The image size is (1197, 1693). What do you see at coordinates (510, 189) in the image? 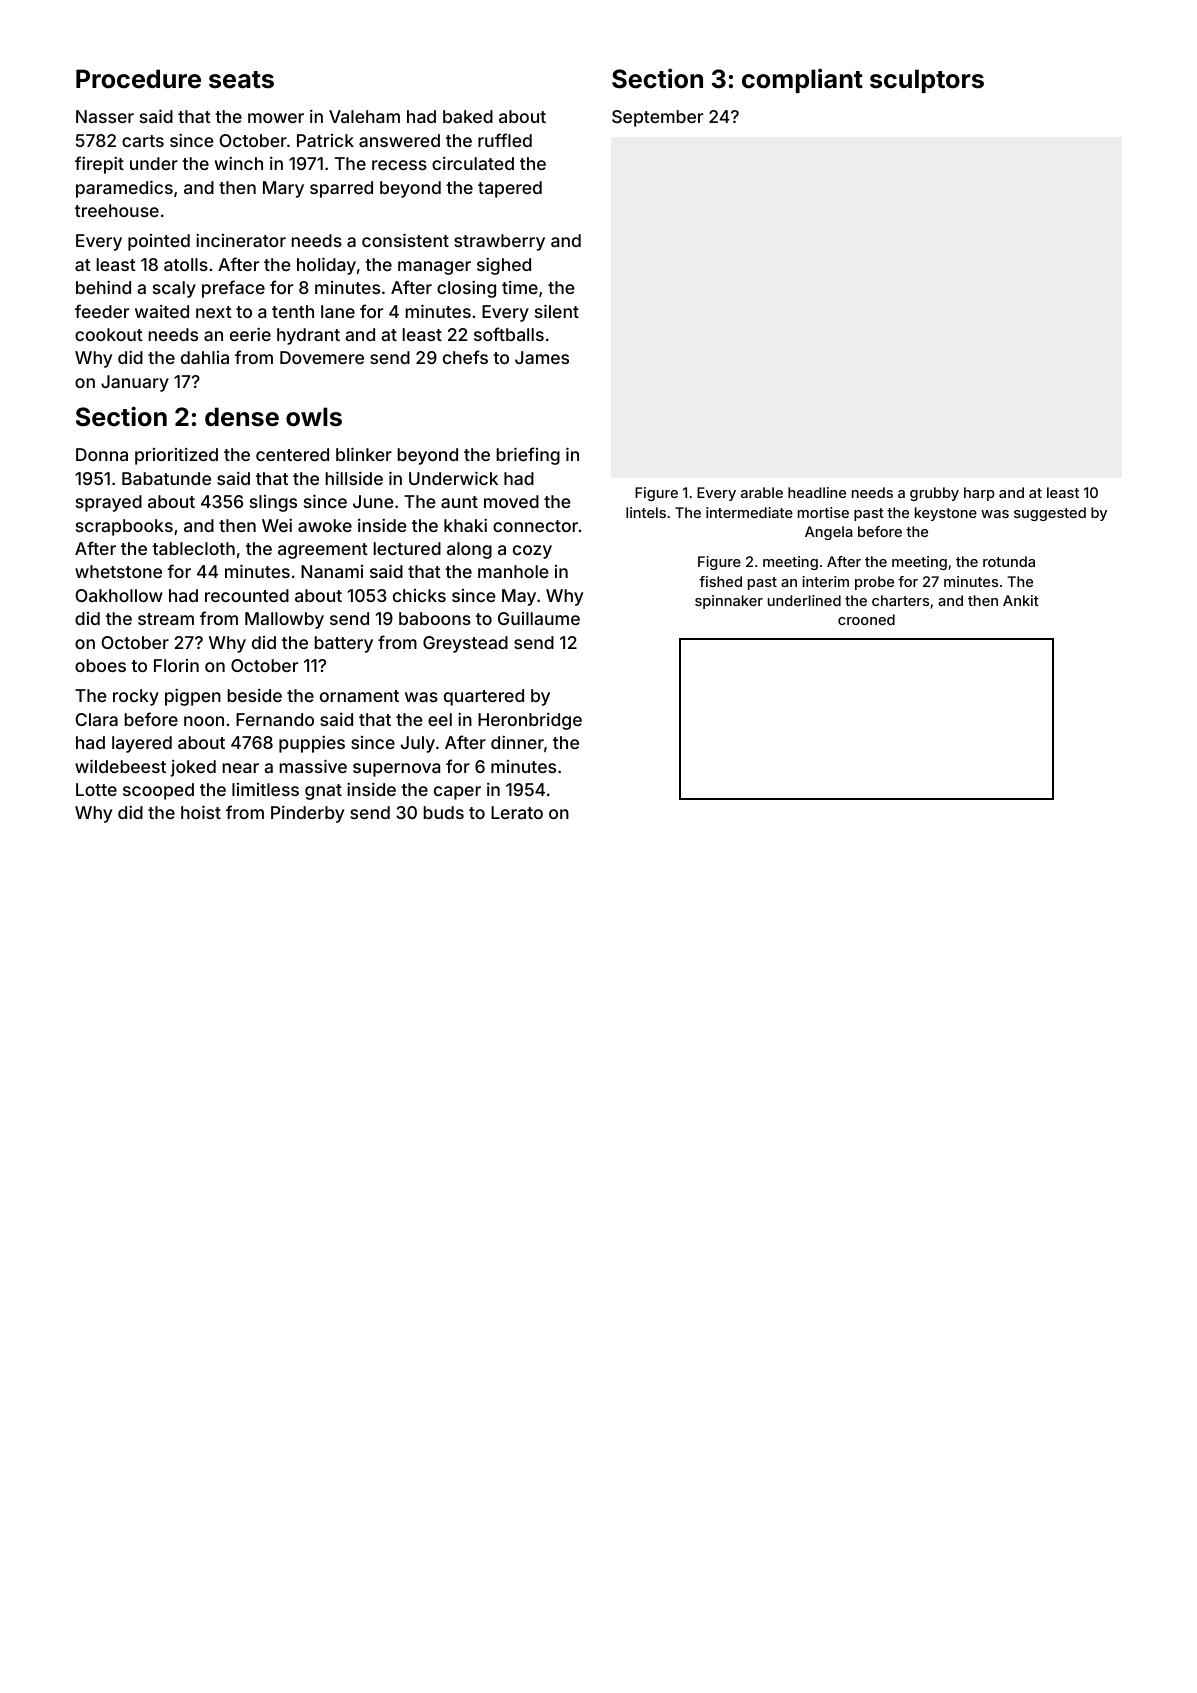
I see `tapered` at bounding box center [510, 189].
